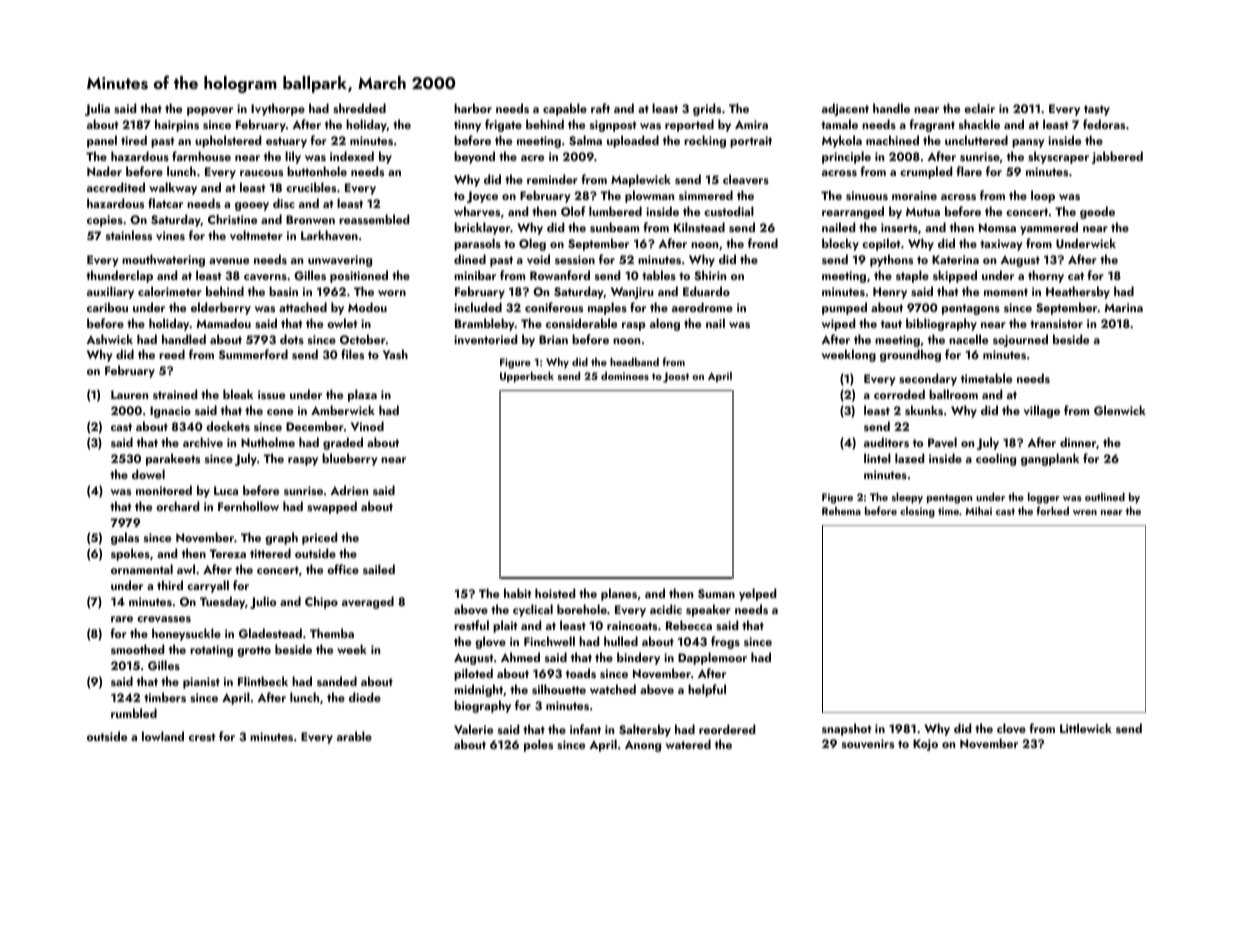 This screenshot has height=952, width=1233. What do you see at coordinates (97, 109) in the screenshot?
I see `Julia` at bounding box center [97, 109].
